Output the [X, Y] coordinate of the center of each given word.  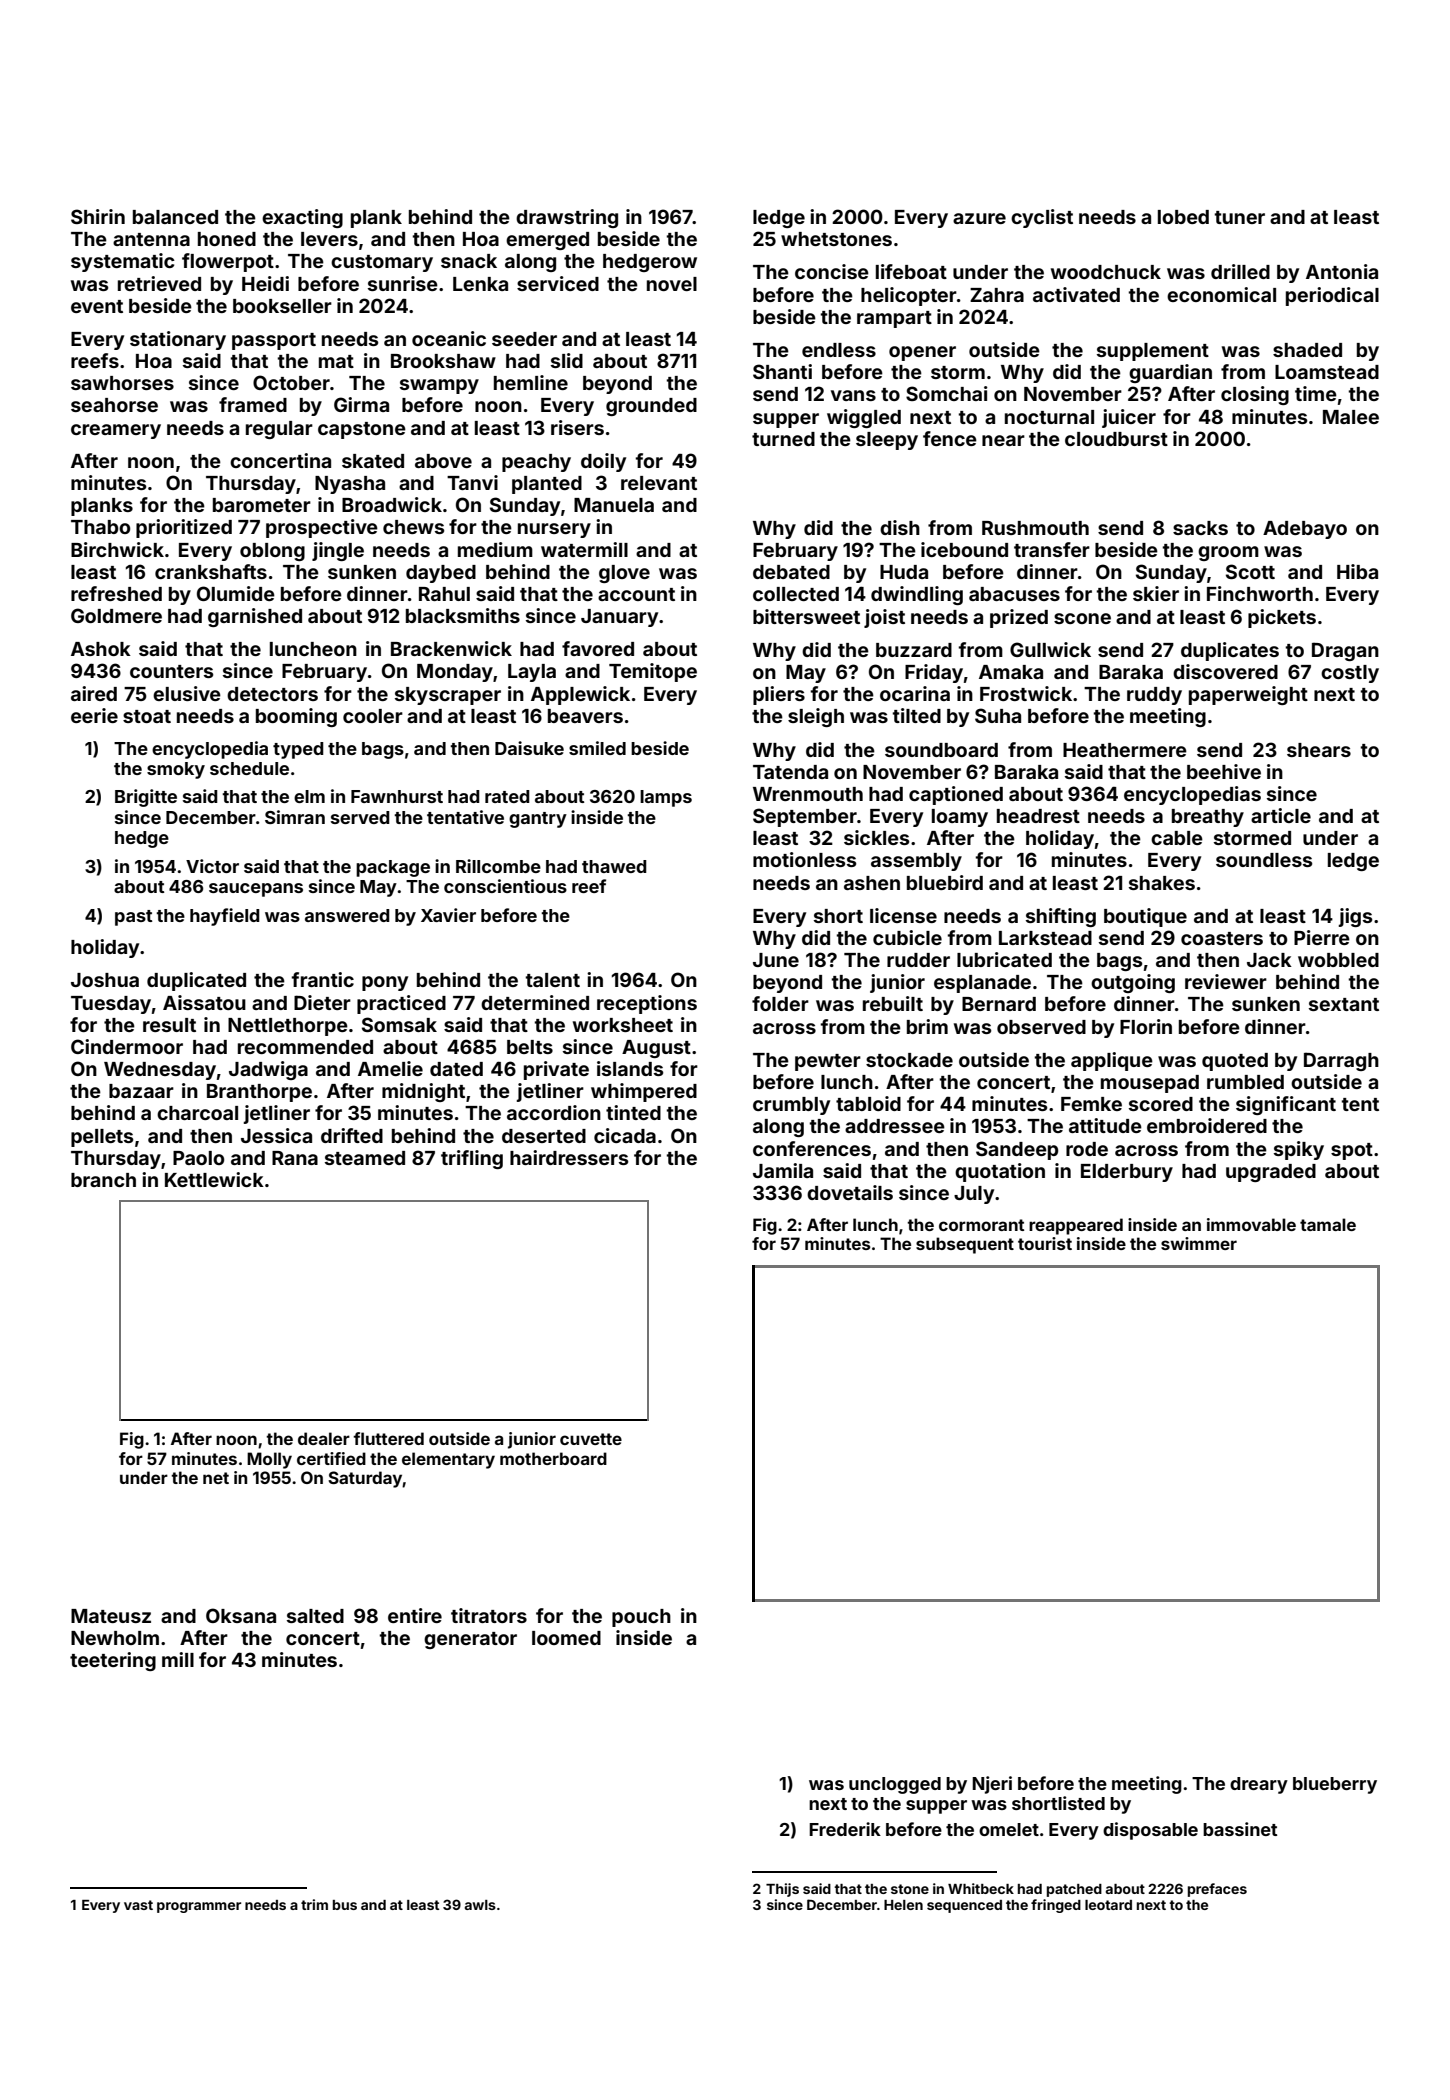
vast [138, 1905]
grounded [651, 407]
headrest [1038, 816]
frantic [323, 979]
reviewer [1226, 981]
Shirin [98, 216]
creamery [116, 431]
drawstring [567, 218]
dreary [1259, 1785]
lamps [666, 798]
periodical [1332, 296]
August [656, 1049]
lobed [1183, 217]
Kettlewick [214, 1179]
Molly [269, 1460]
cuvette [591, 1439]
